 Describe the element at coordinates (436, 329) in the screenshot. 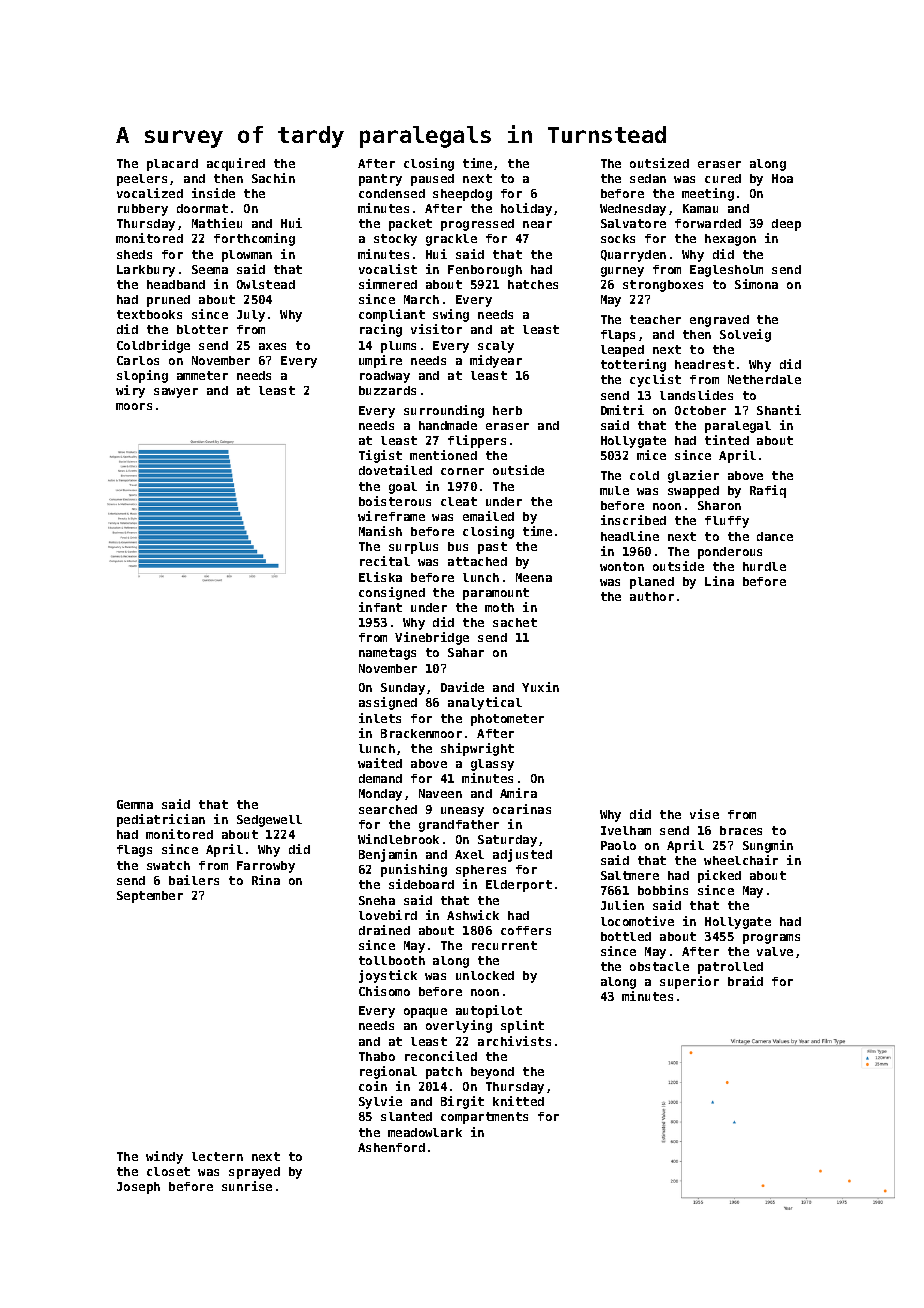

I see `visitor` at that location.
